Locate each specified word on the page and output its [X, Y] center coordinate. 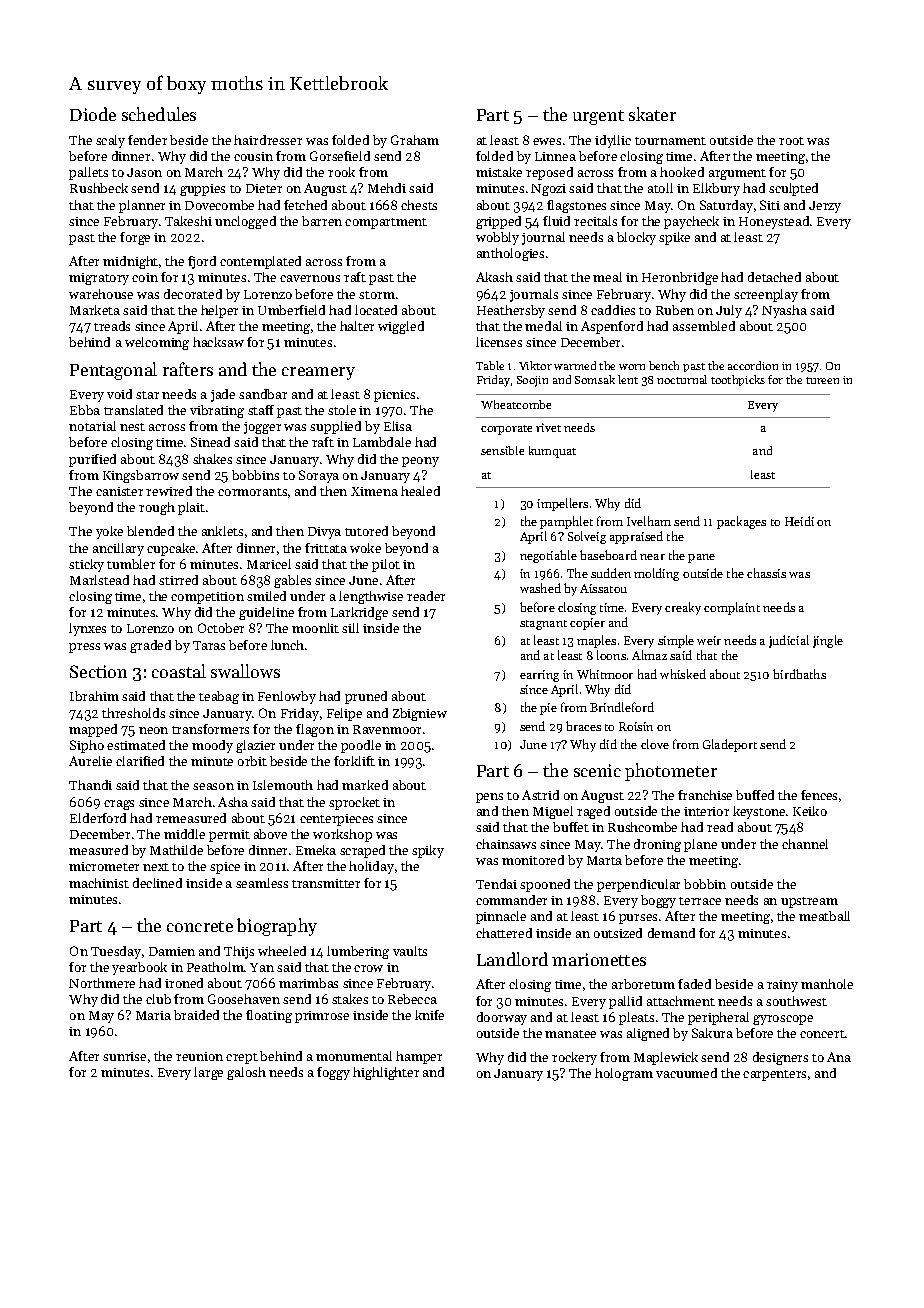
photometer [671, 772]
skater [652, 114]
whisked [683, 674]
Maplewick [666, 1058]
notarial [92, 426]
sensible [502, 450]
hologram [624, 1074]
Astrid [540, 795]
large [208, 1073]
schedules [159, 114]
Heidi [799, 521]
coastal [179, 671]
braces [583, 726]
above [270, 834]
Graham [415, 140]
